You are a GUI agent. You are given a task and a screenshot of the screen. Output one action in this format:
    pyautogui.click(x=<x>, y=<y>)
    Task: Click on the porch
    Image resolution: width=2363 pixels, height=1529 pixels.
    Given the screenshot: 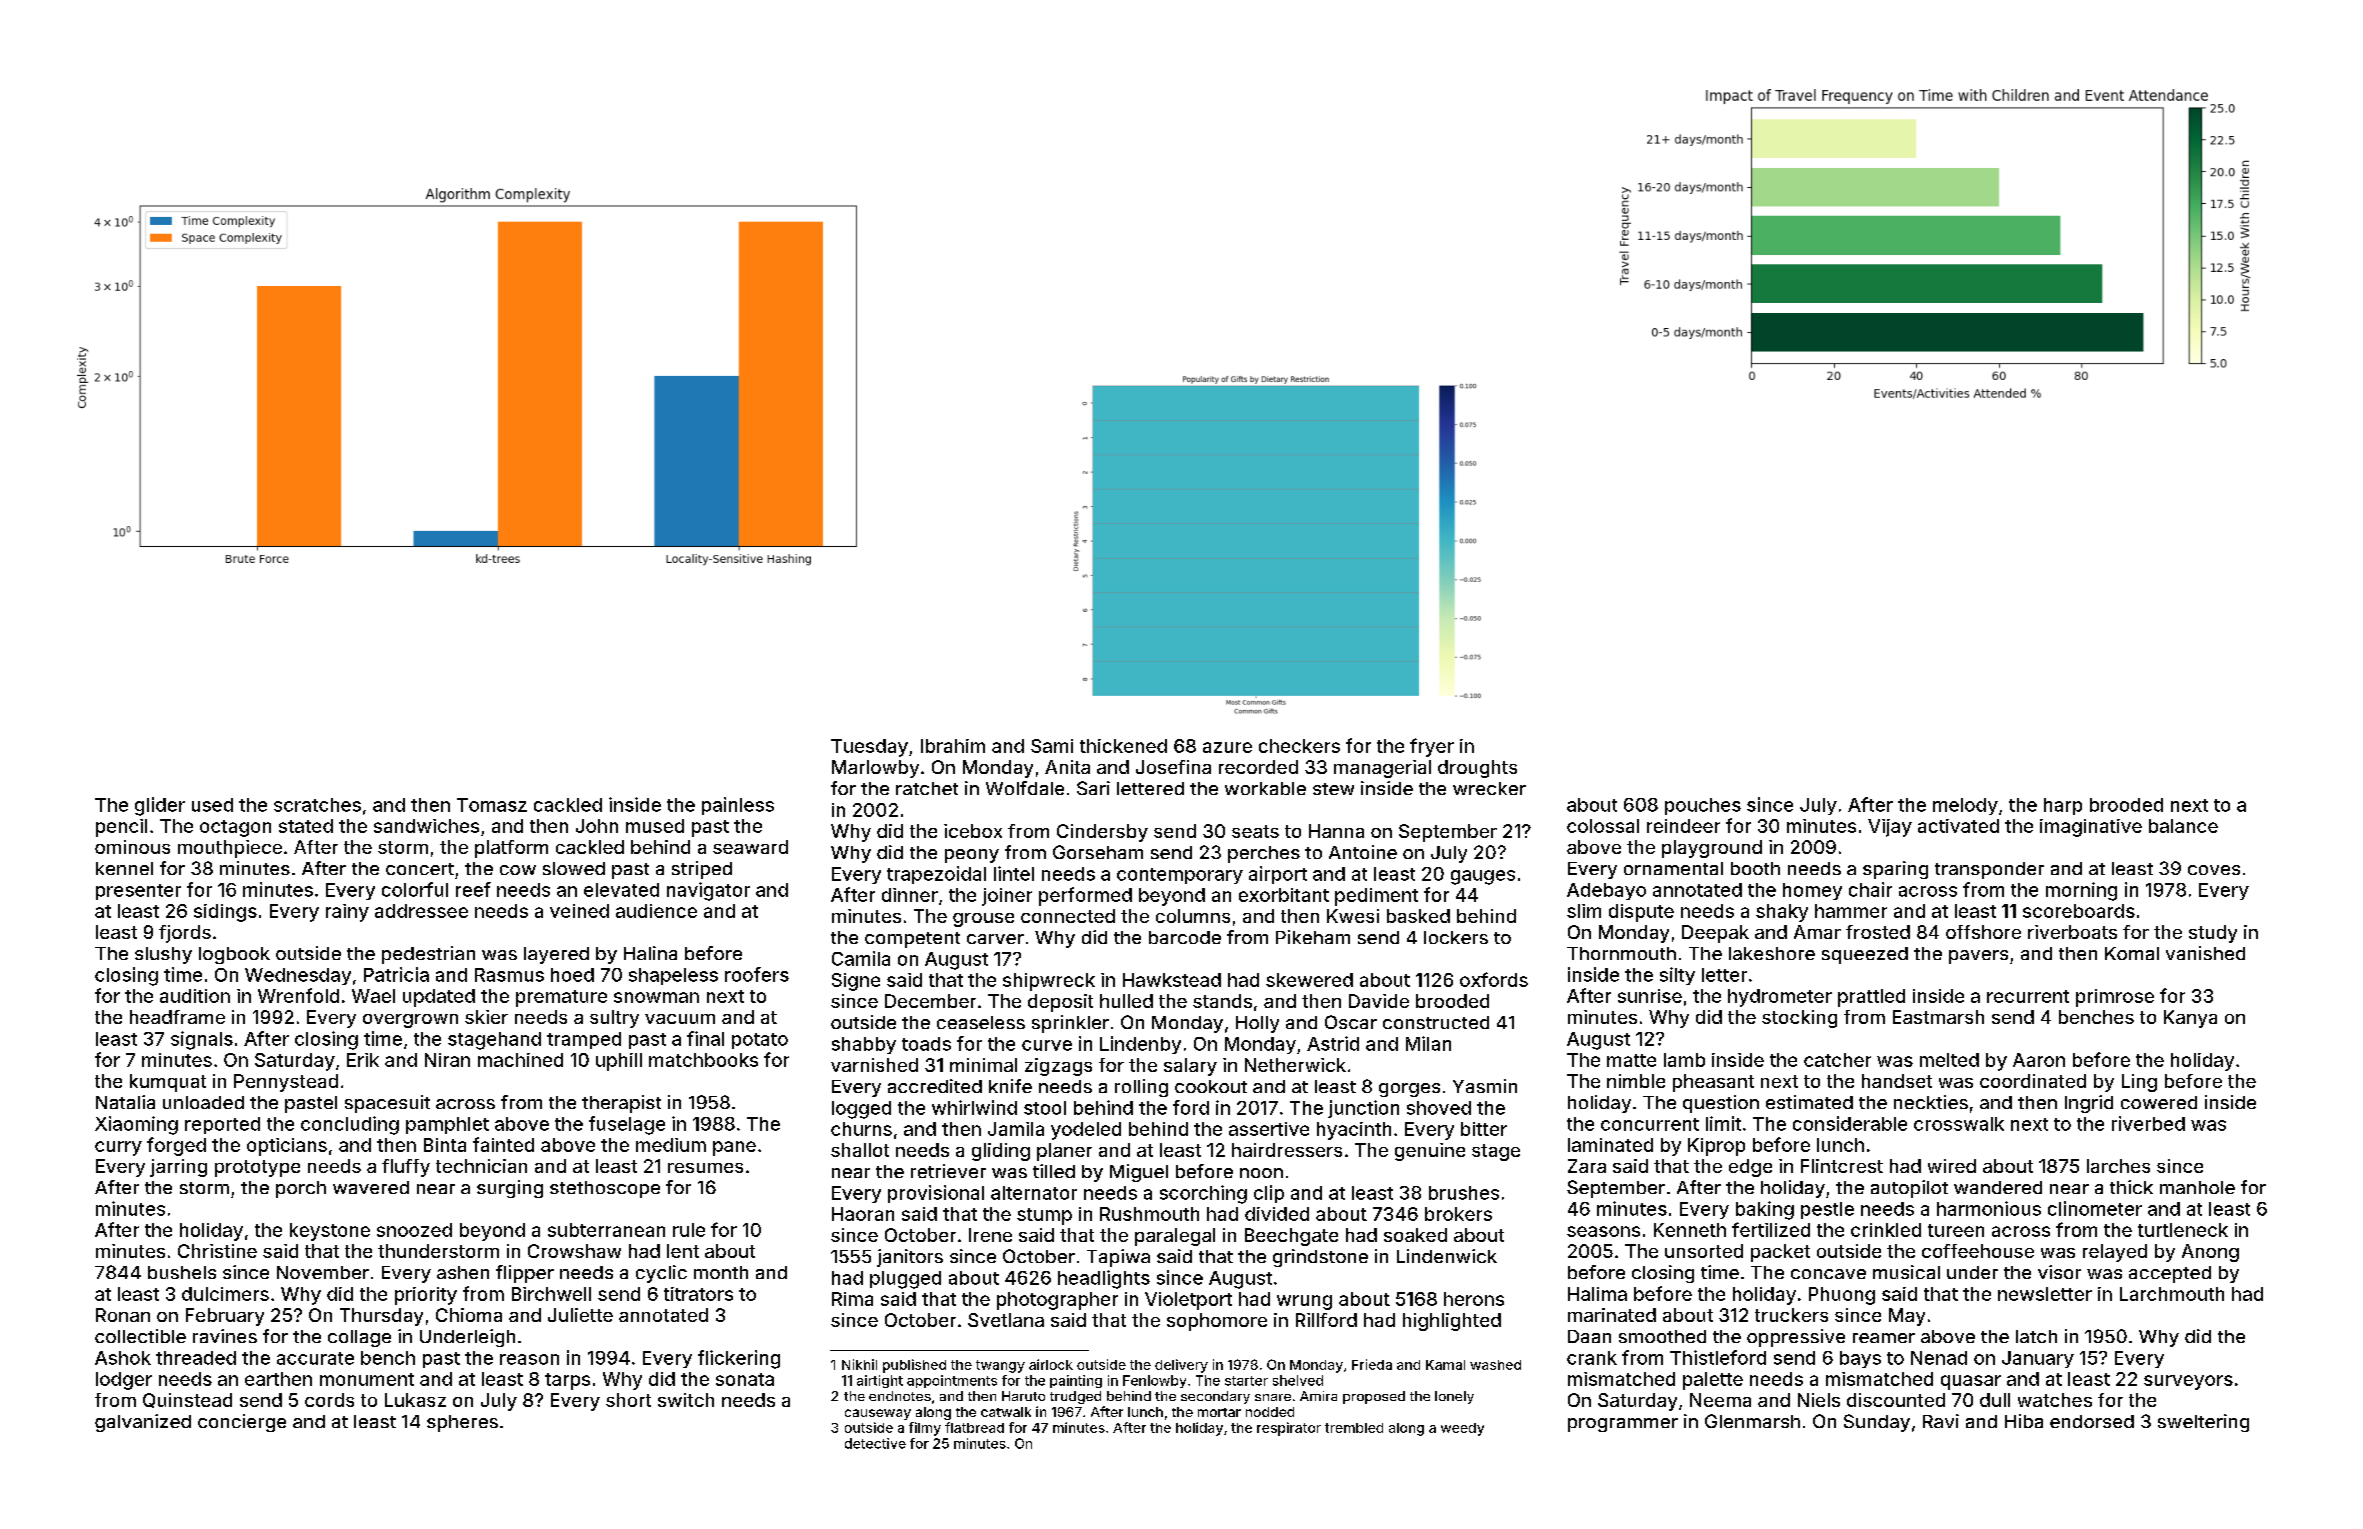 What is the action you would take?
    pyautogui.click(x=301, y=1189)
